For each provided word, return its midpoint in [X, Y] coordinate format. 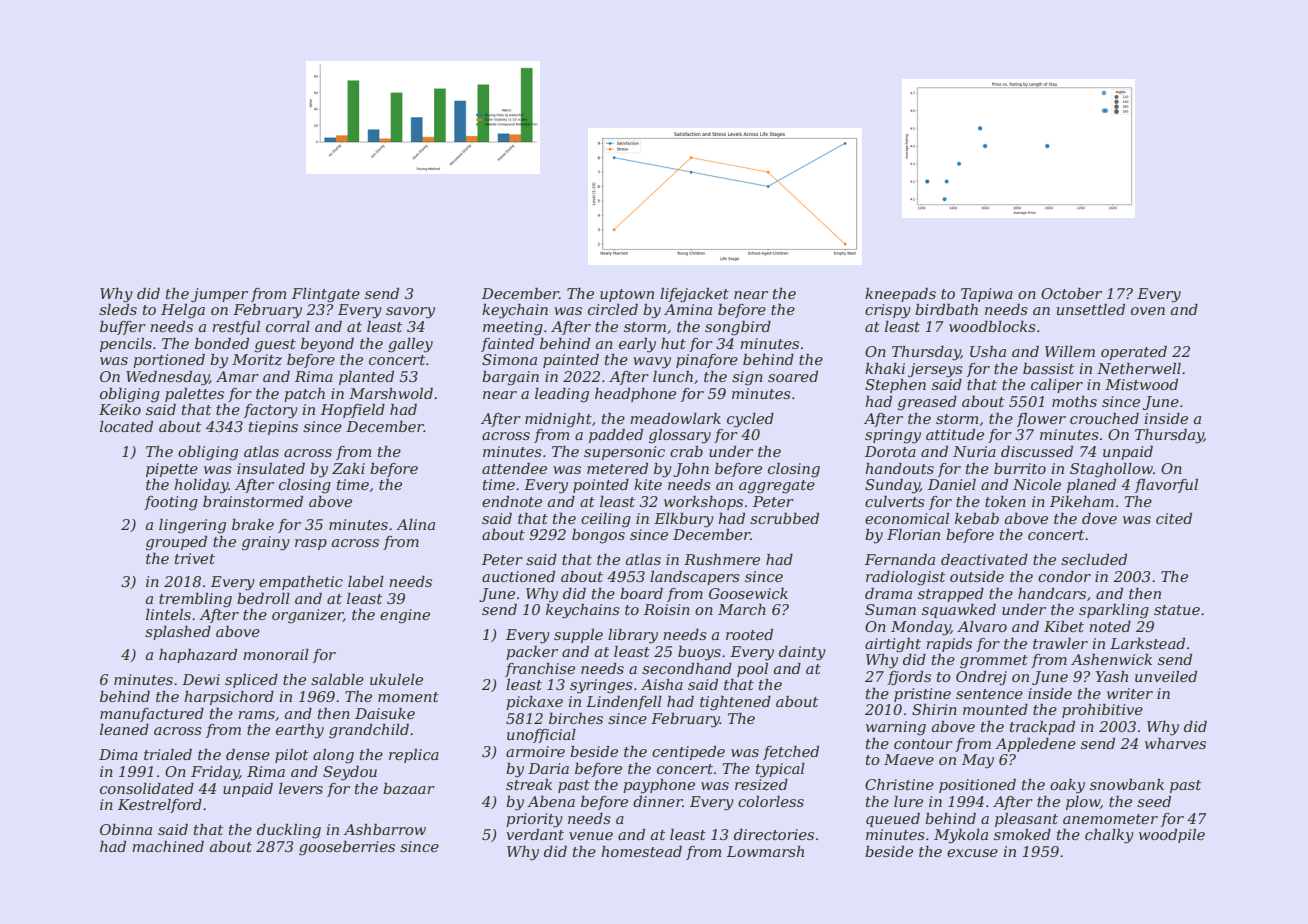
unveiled [1166, 676]
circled [613, 309]
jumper [219, 295]
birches [576, 718]
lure [908, 801]
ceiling [606, 520]
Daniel [952, 484]
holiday [201, 486]
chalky [1109, 836]
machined [168, 846]
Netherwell [1139, 368]
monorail [276, 654]
